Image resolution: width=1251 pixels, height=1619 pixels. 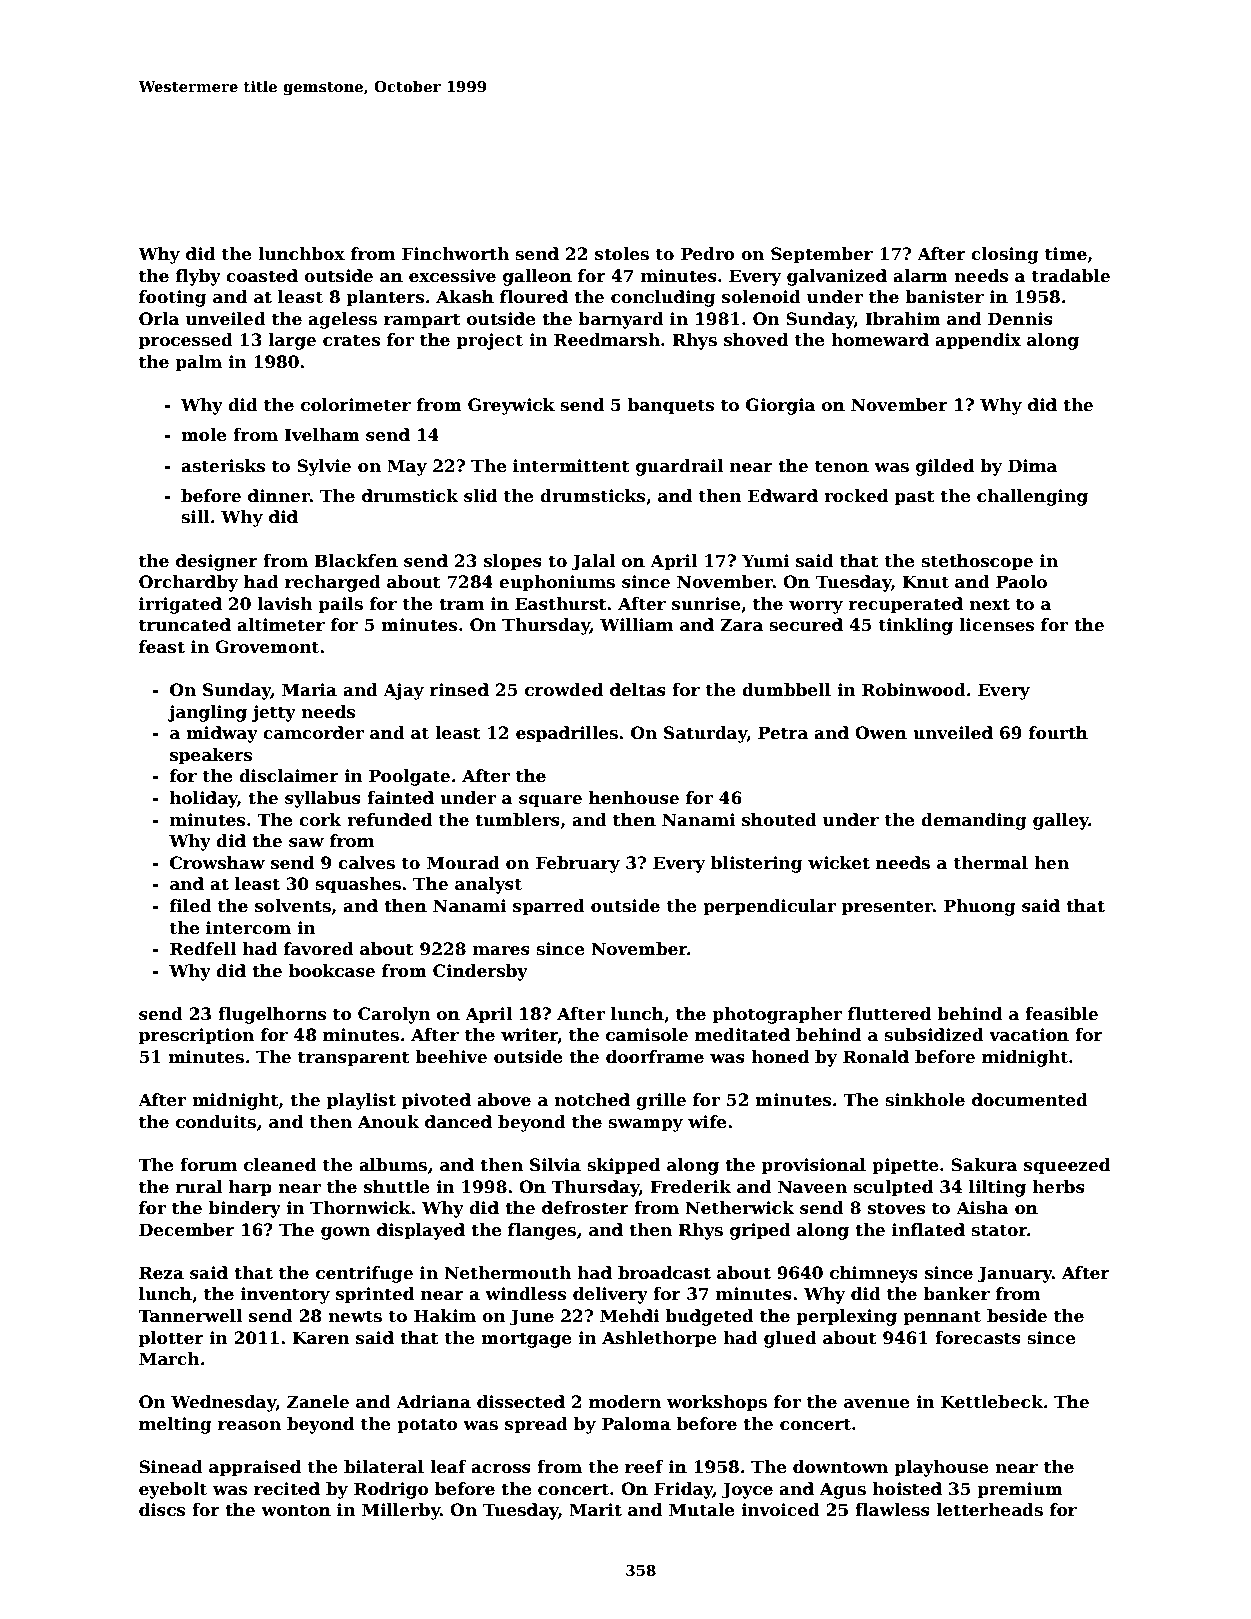 What do you see at coordinates (876, 1057) in the document?
I see `Ronald` at bounding box center [876, 1057].
